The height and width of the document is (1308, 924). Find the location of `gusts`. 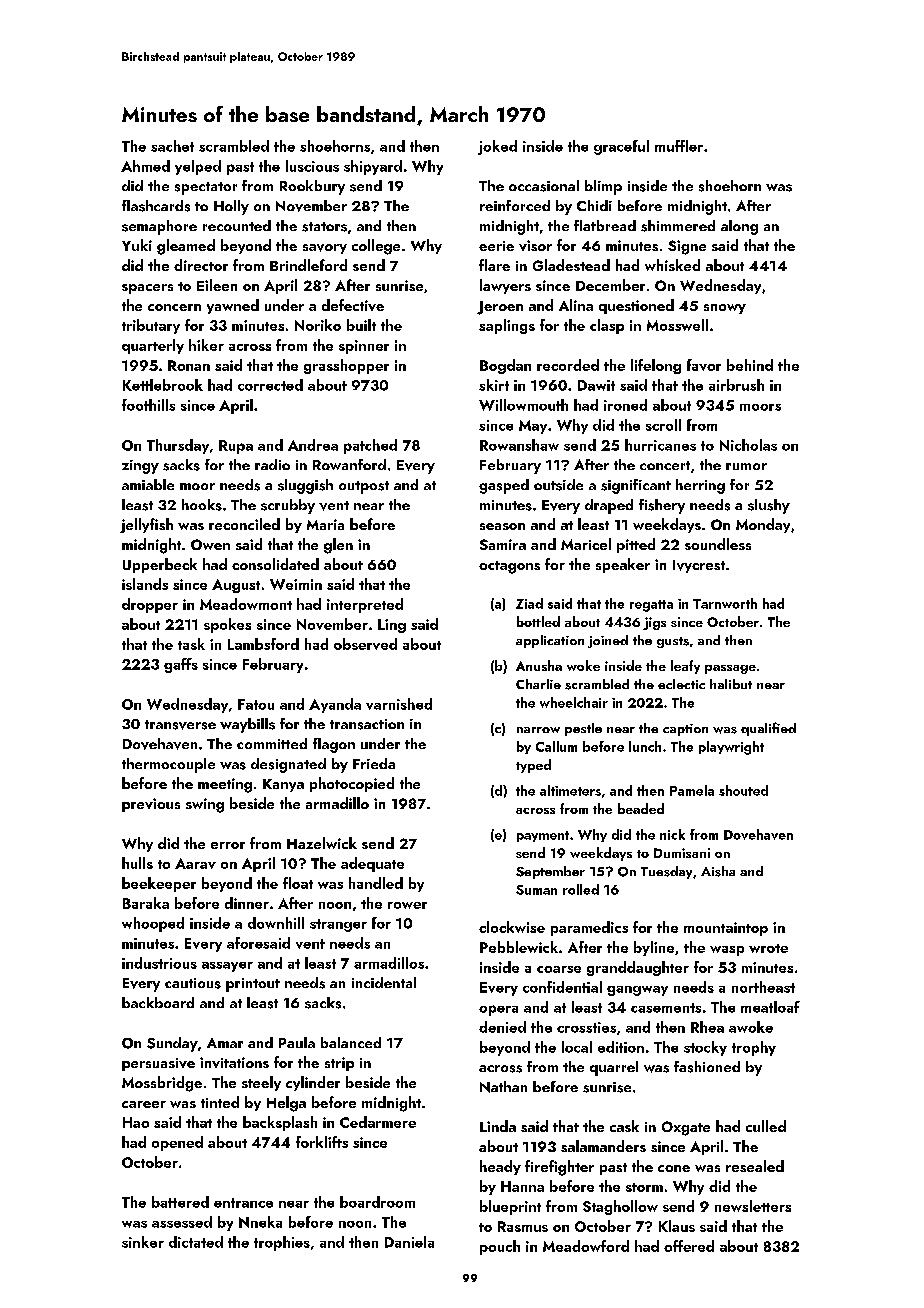

gusts is located at coordinates (673, 642).
